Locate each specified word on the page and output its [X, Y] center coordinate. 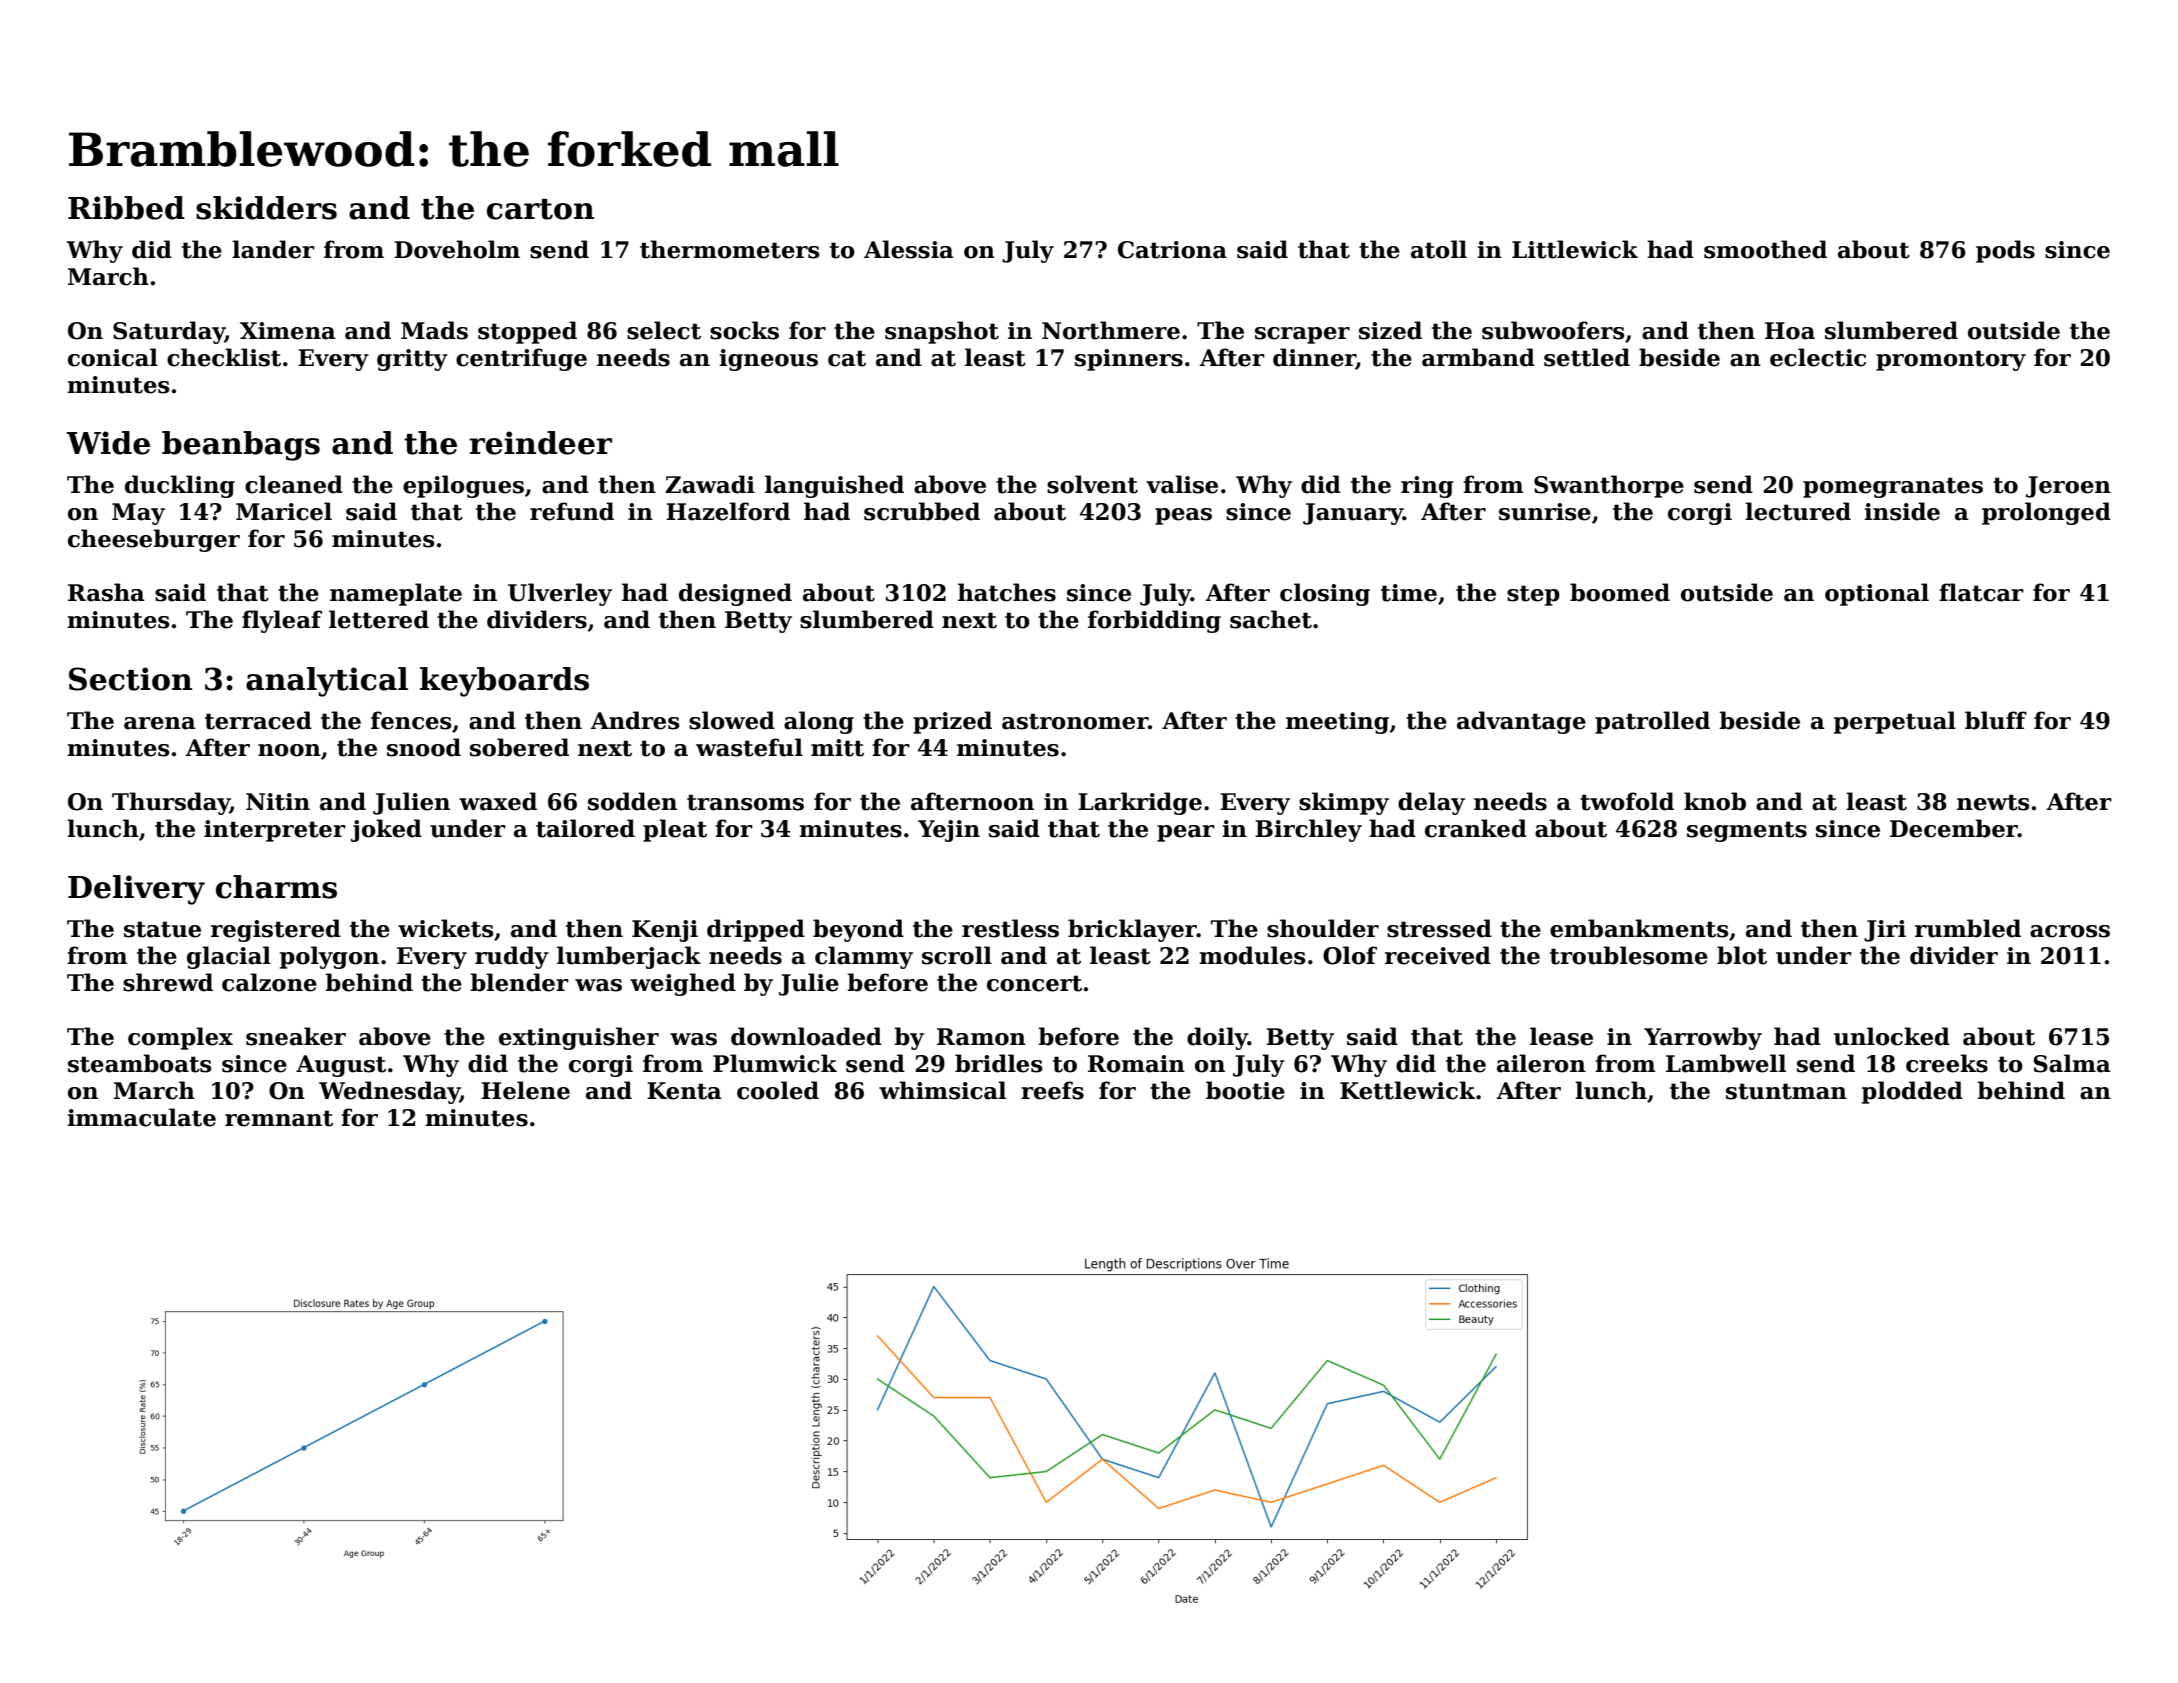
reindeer [541, 443]
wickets [446, 928]
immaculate [141, 1117]
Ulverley [560, 594]
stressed [1439, 928]
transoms [745, 802]
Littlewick [1575, 249]
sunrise [1545, 512]
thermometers [730, 249]
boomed [1620, 592]
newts [1993, 802]
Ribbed [126, 208]
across [2070, 931]
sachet [1271, 619]
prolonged [2046, 513]
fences [411, 720]
